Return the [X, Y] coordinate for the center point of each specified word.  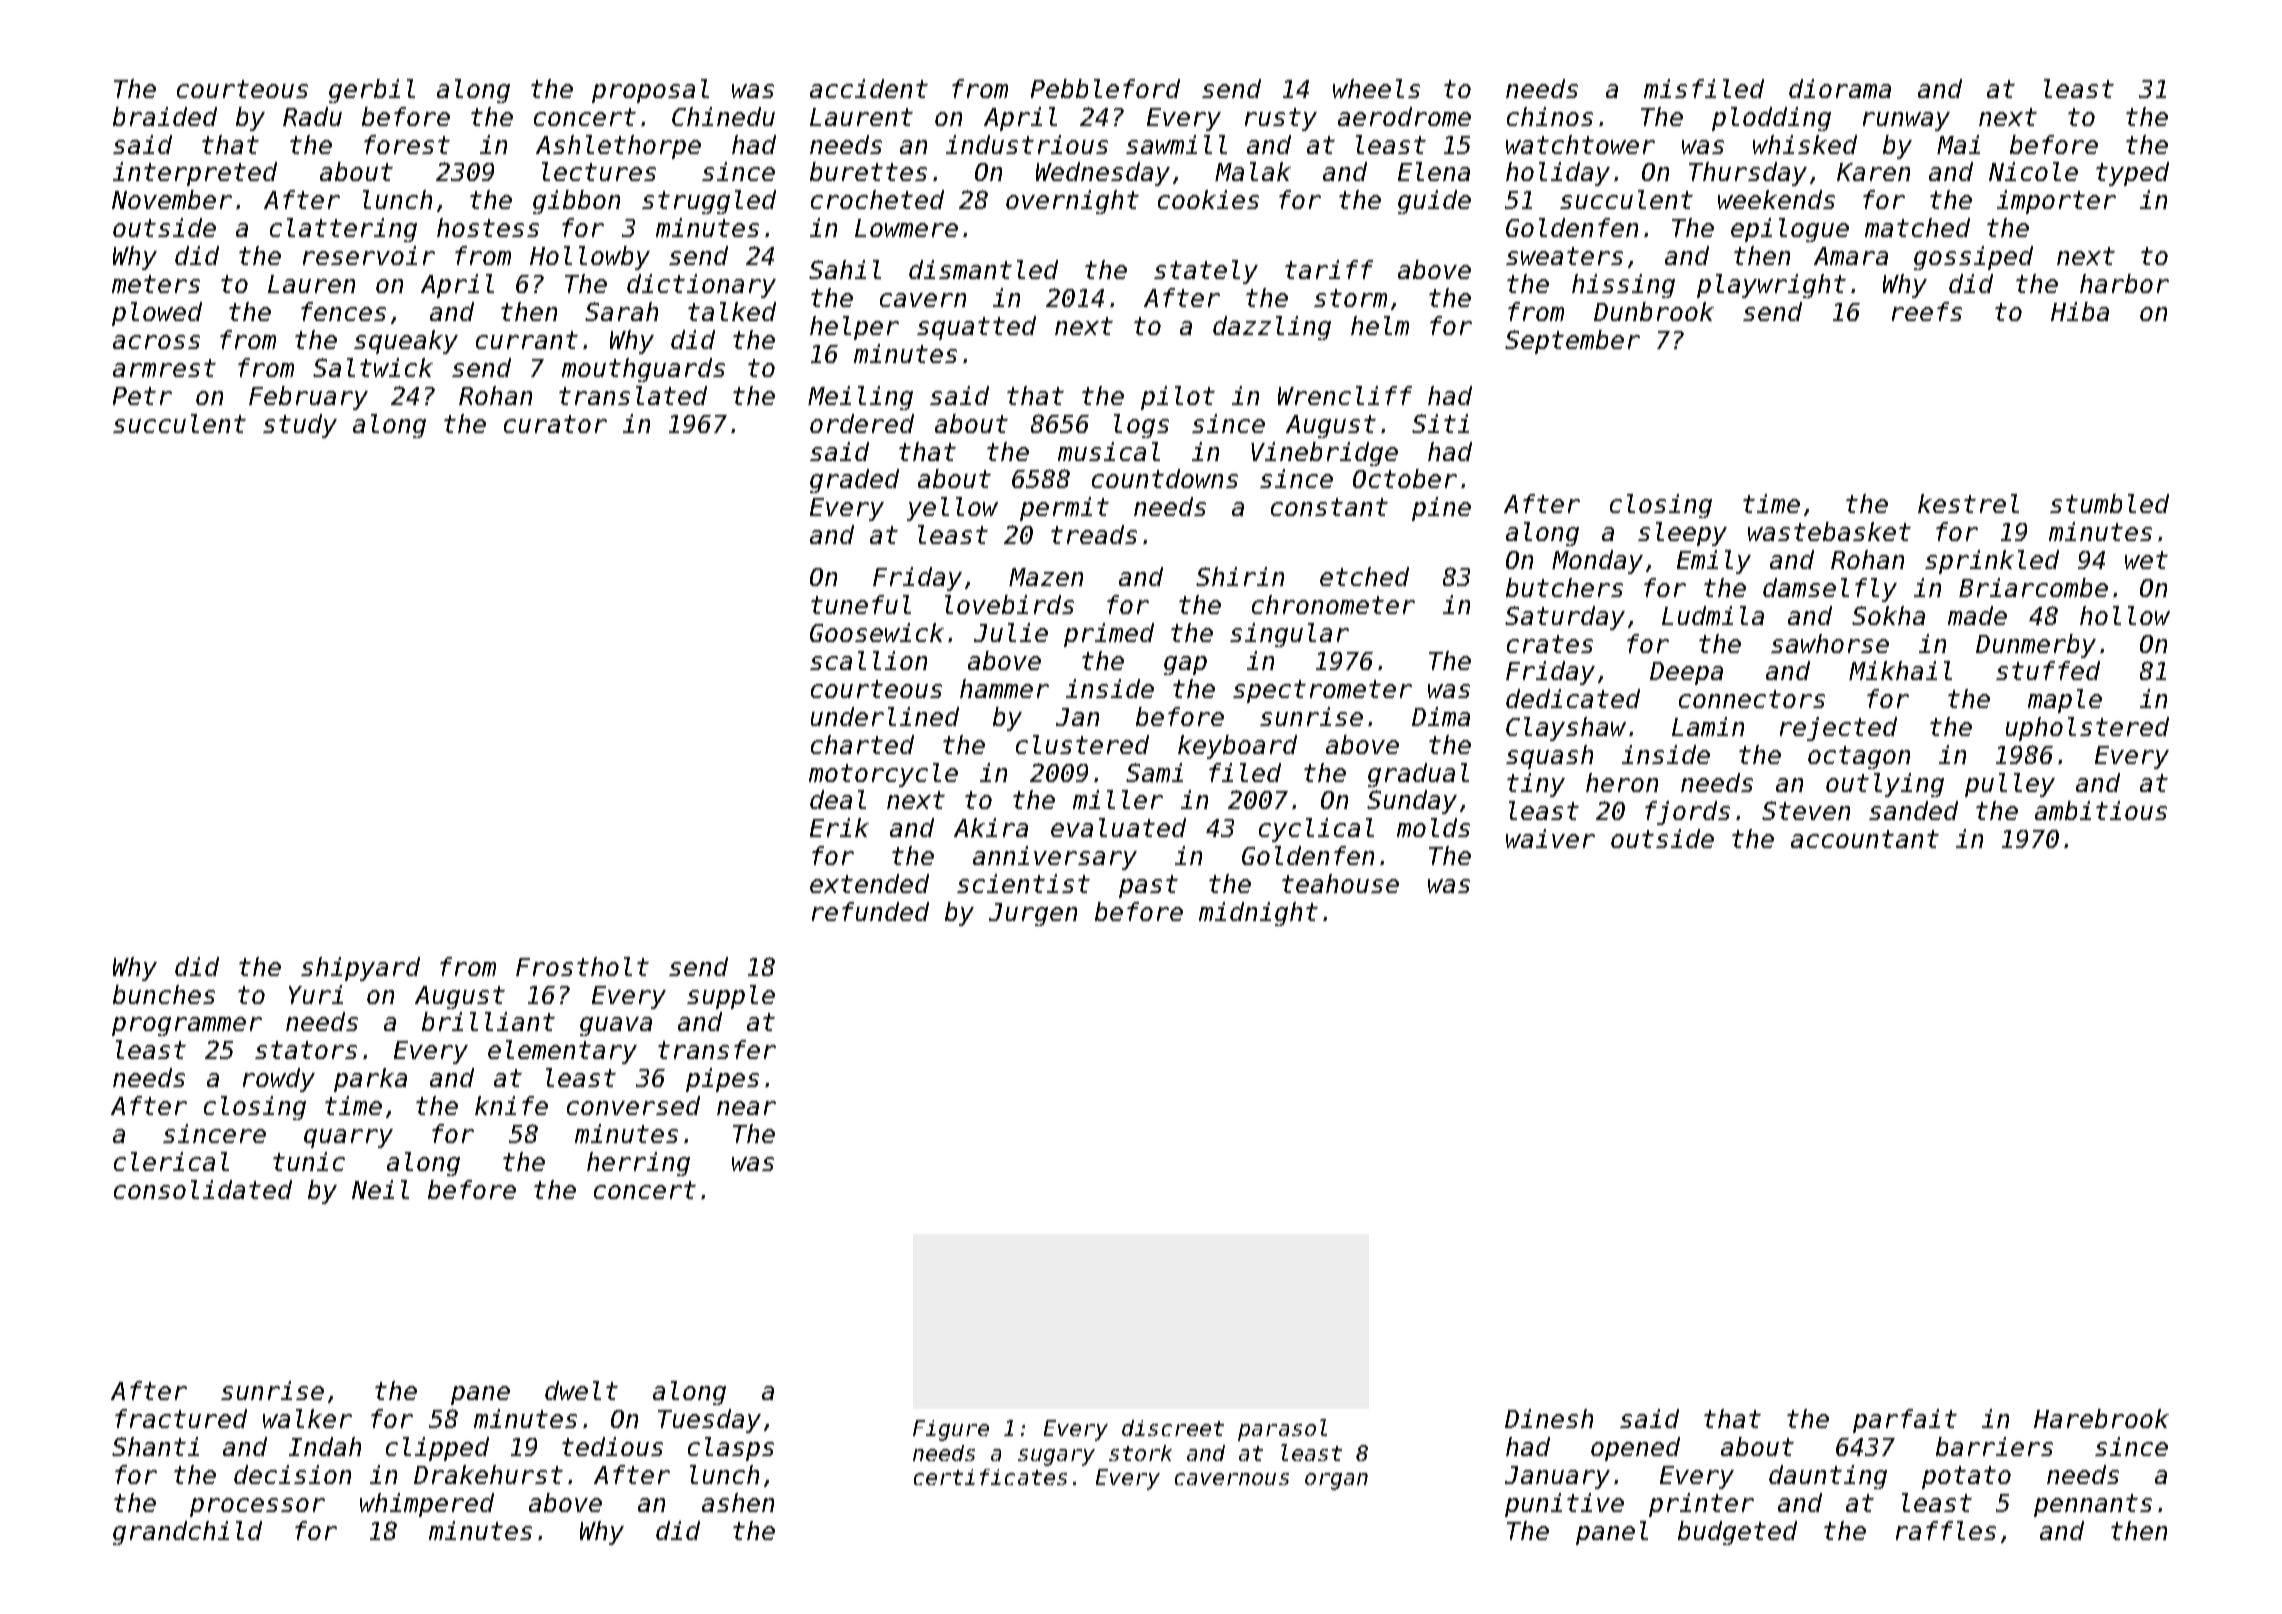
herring [638, 1164]
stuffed [2048, 670]
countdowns [1165, 478]
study [300, 426]
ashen [738, 1502]
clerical [171, 1161]
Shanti [155, 1446]
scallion [868, 660]
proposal [650, 91]
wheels [1376, 88]
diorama [1840, 88]
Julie [1011, 632]
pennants [2093, 1505]
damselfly [1830, 590]
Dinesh [1549, 1418]
